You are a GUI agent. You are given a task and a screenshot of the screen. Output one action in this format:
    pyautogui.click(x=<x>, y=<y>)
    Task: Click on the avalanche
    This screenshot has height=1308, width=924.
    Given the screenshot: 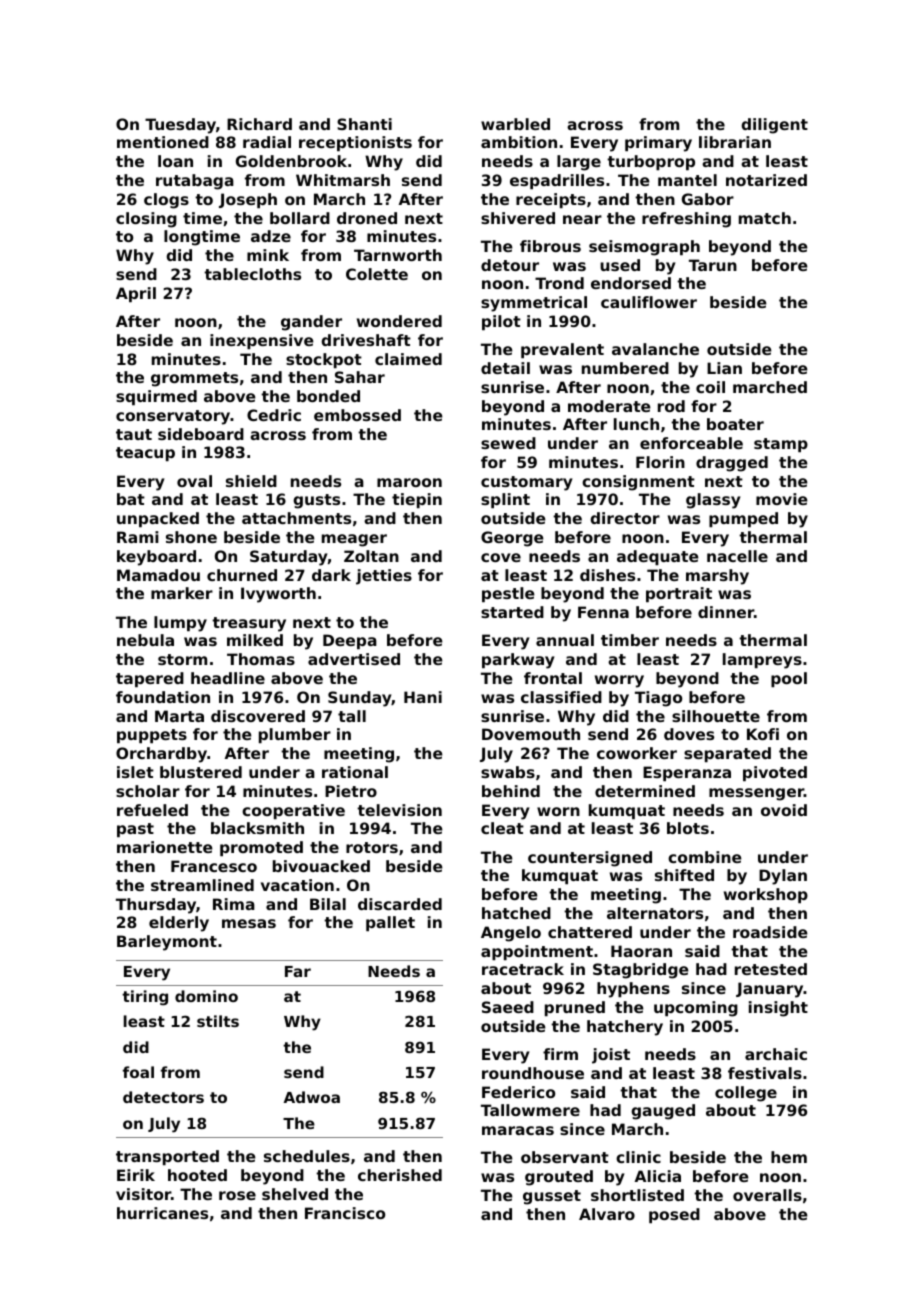 What is the action you would take?
    pyautogui.click(x=655, y=349)
